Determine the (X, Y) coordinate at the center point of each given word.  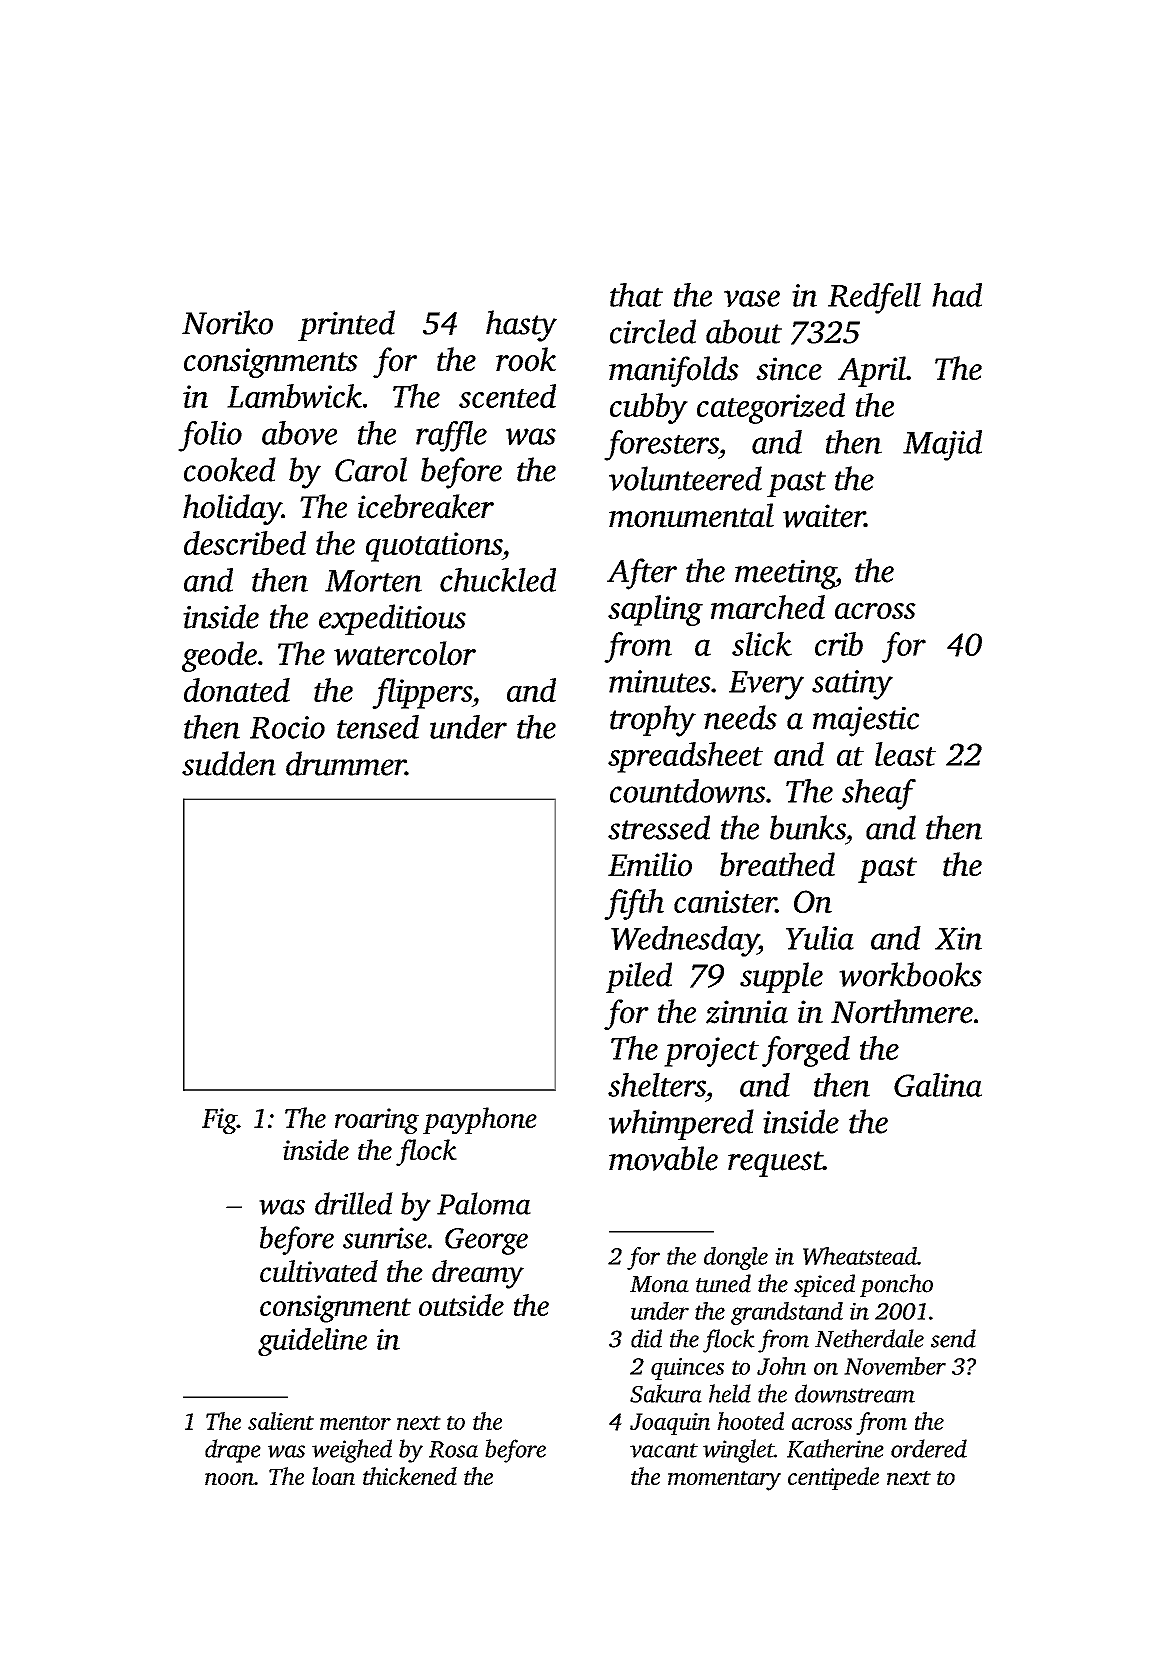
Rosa (453, 1449)
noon (229, 1479)
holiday (232, 509)
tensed (378, 727)
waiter (824, 516)
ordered (929, 1448)
